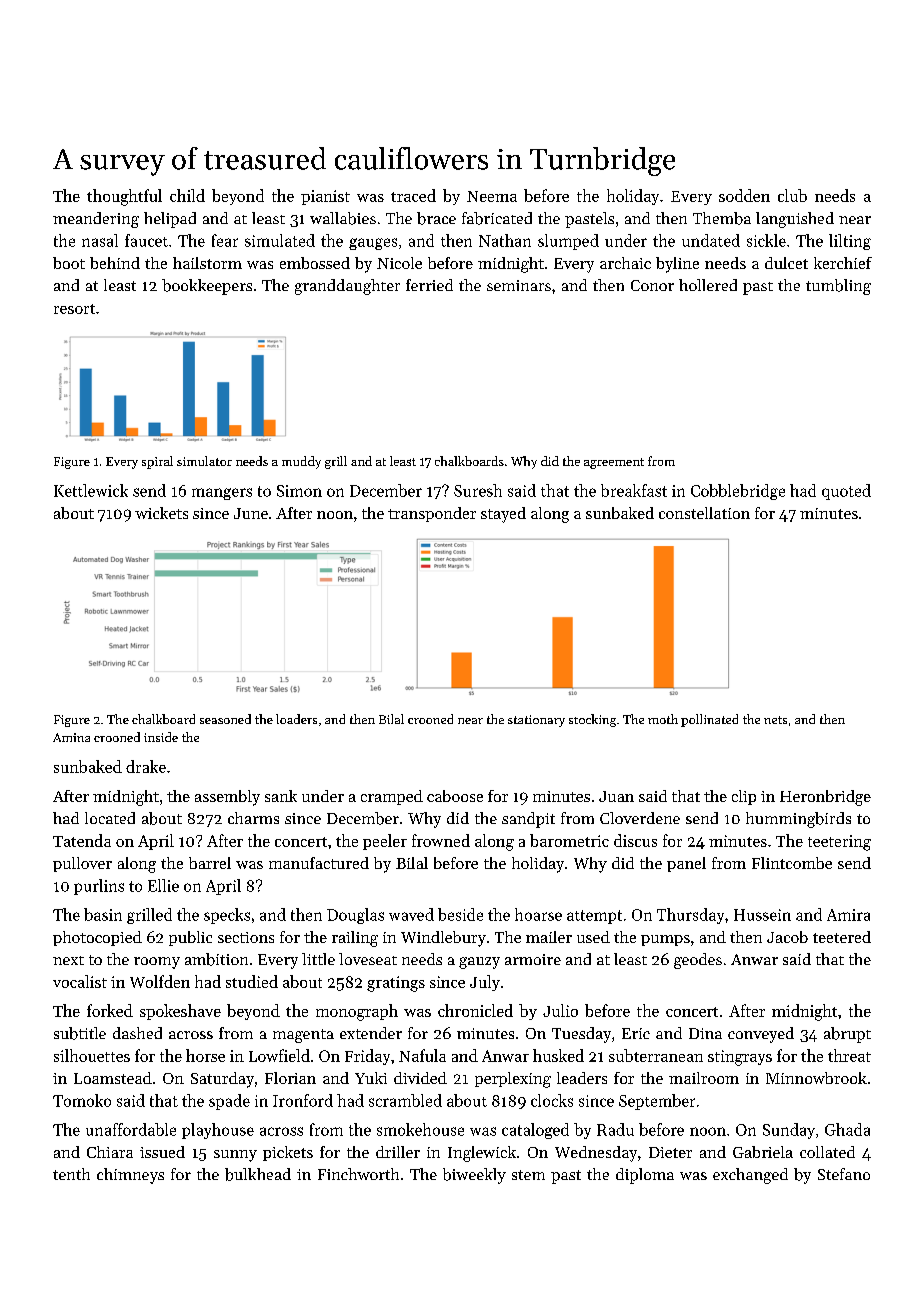  What do you see at coordinates (825, 798) in the screenshot?
I see `Heronbridge` at bounding box center [825, 798].
